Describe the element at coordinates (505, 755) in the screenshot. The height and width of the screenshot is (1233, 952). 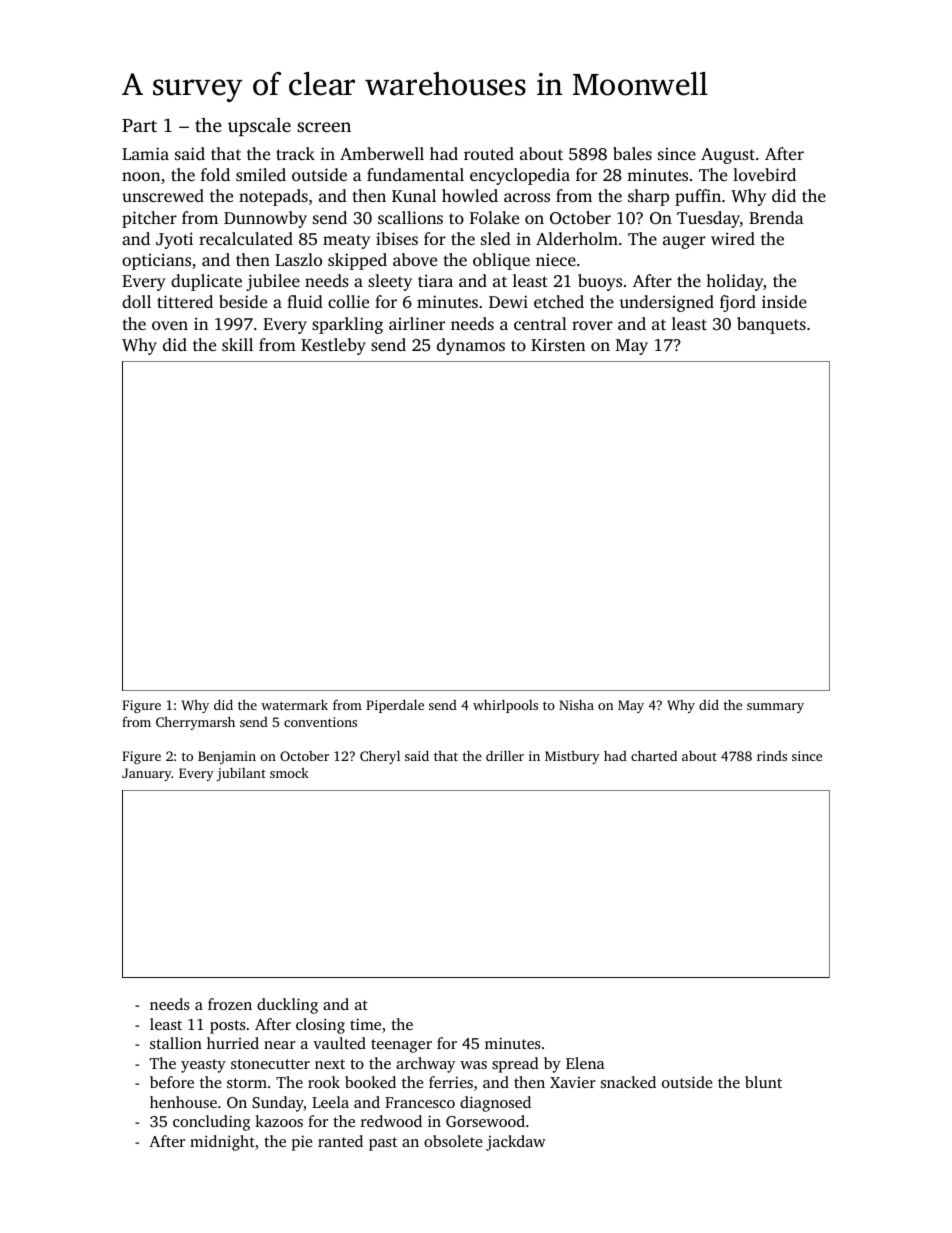
I see `driller` at that location.
